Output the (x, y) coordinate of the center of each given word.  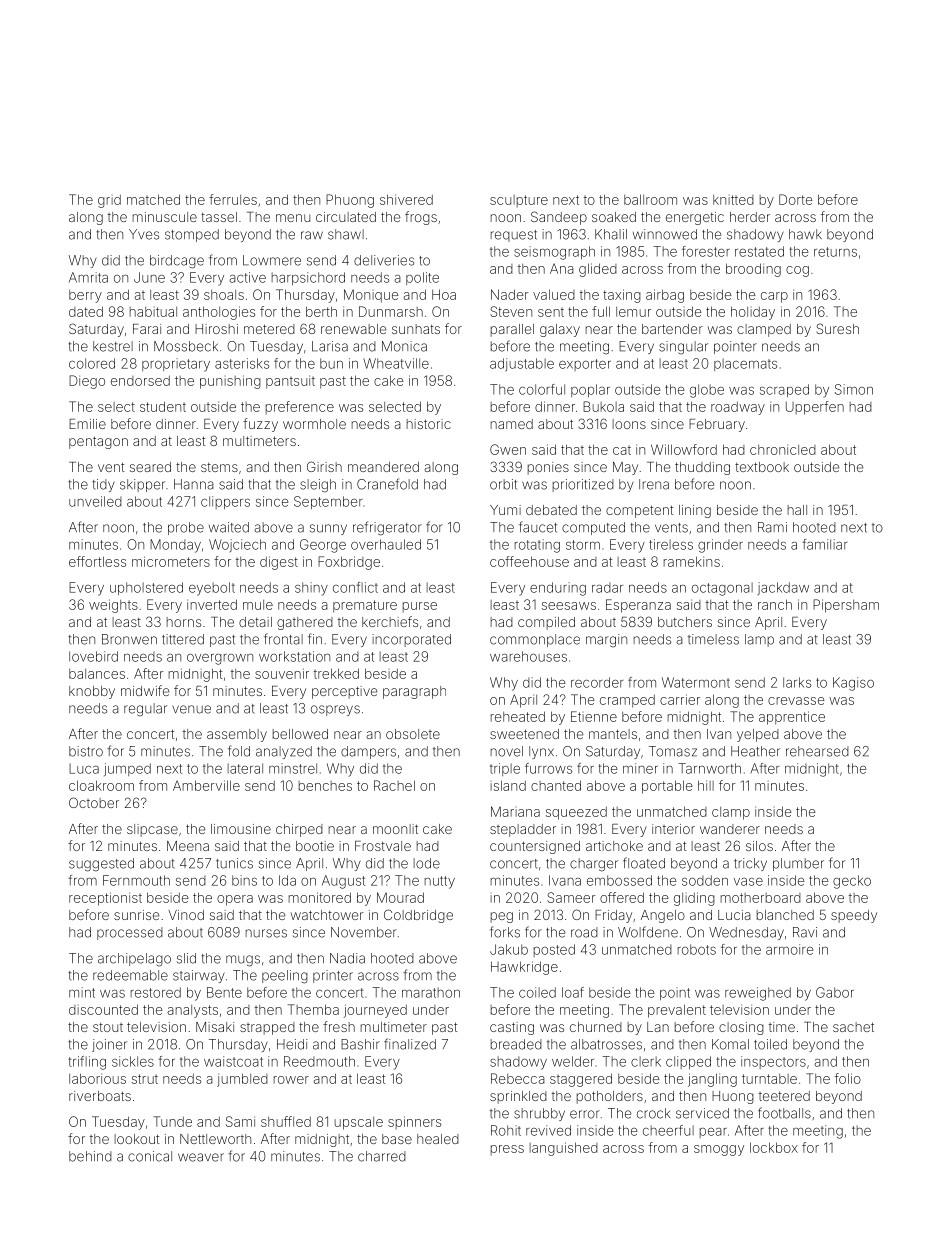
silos (759, 846)
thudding (702, 468)
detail (255, 622)
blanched (785, 915)
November (364, 932)
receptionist (105, 899)
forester (706, 251)
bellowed (300, 734)
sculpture (519, 201)
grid (109, 201)
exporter (585, 365)
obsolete (413, 734)
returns (835, 252)
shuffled (286, 1121)
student (163, 406)
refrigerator (387, 528)
